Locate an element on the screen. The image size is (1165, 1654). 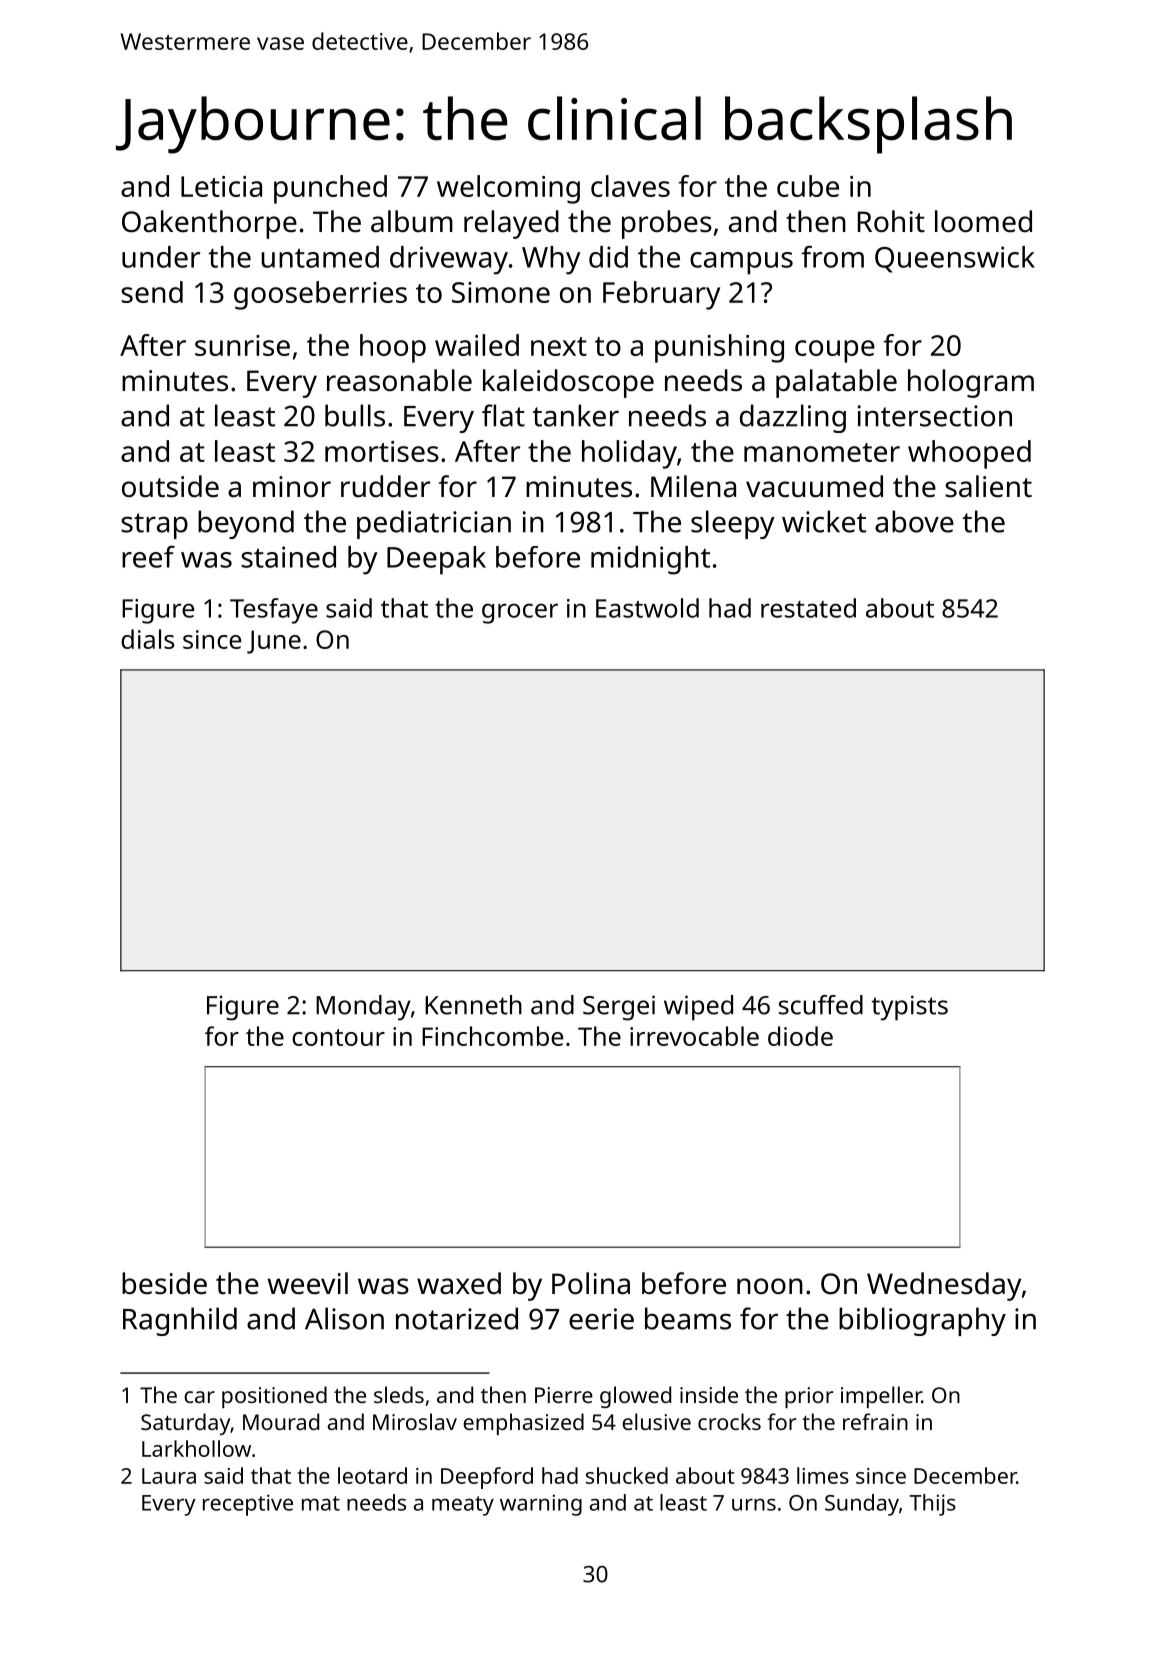
typists is located at coordinates (909, 1008).
